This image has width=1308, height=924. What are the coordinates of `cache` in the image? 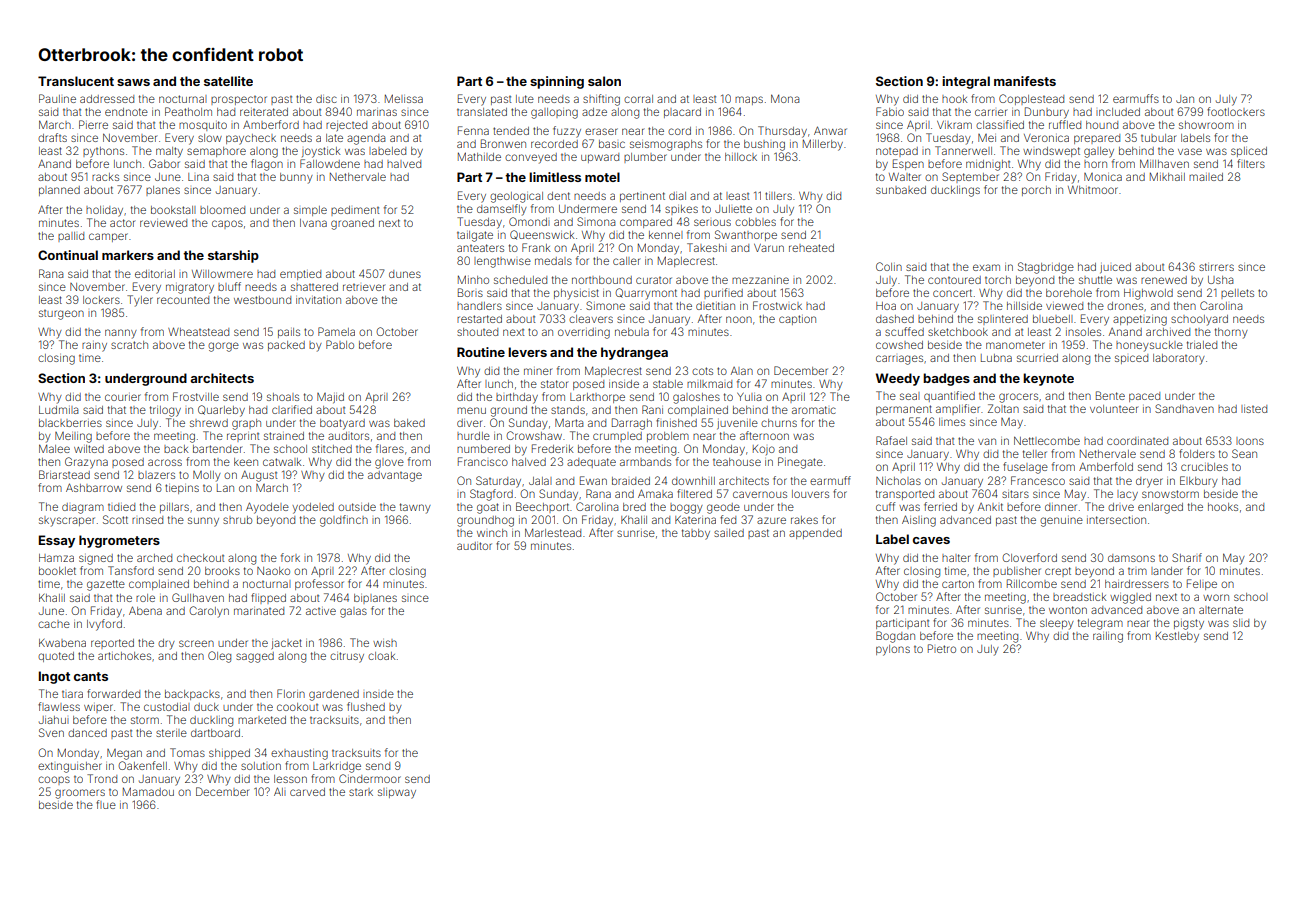 It's located at (54, 624).
